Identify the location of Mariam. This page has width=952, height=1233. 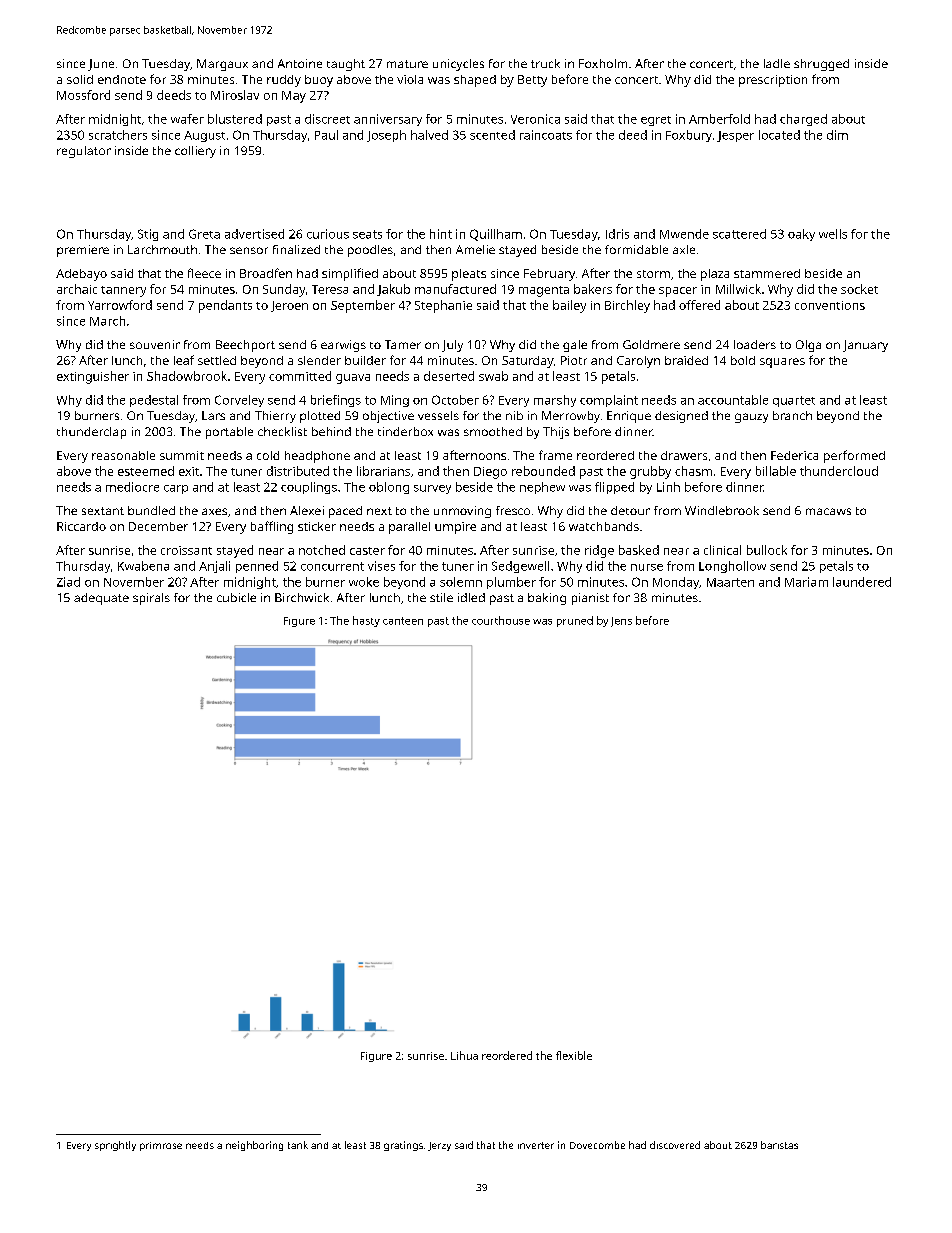
(806, 582).
